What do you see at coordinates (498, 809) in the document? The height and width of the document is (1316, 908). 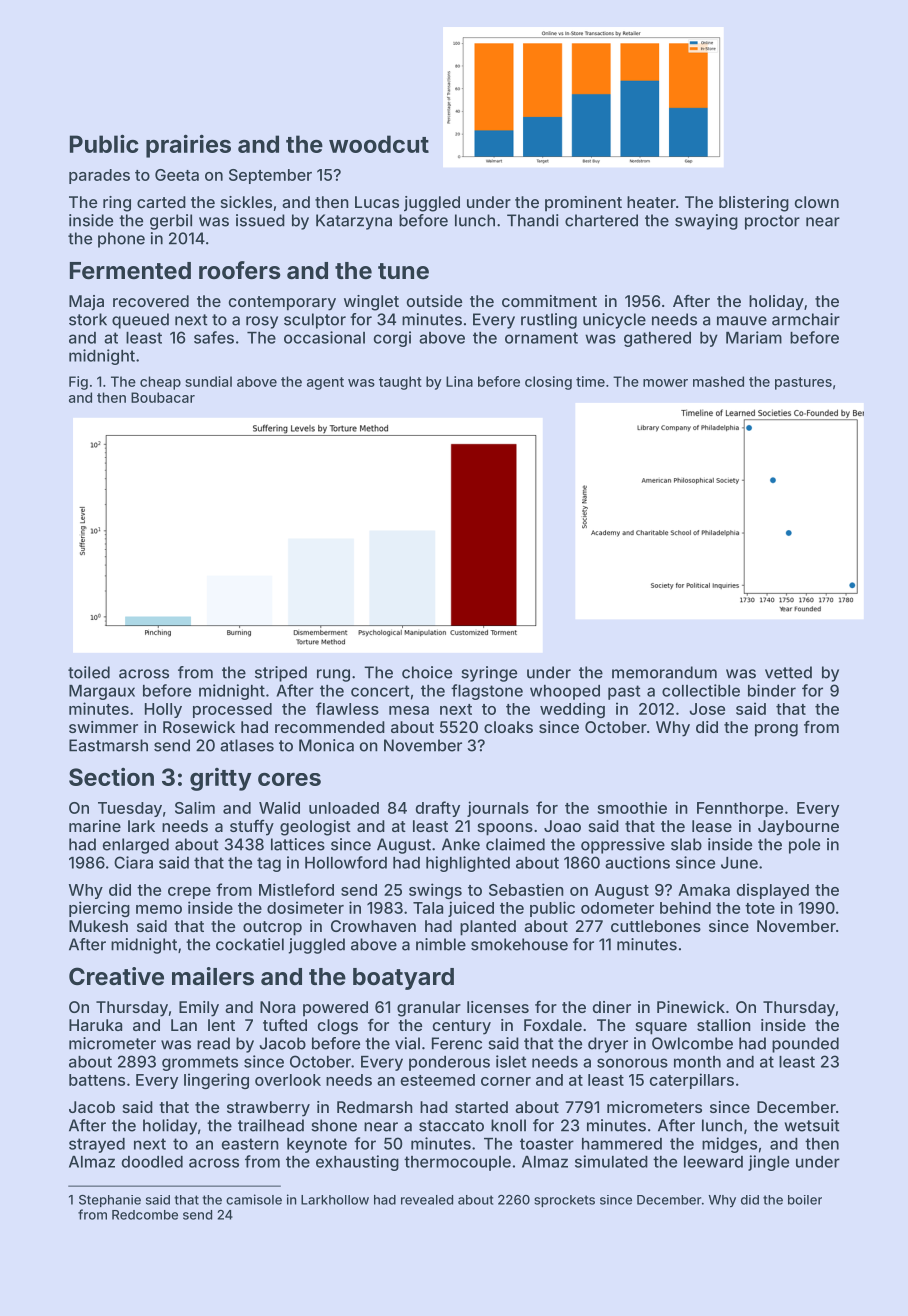 I see `journals` at bounding box center [498, 809].
